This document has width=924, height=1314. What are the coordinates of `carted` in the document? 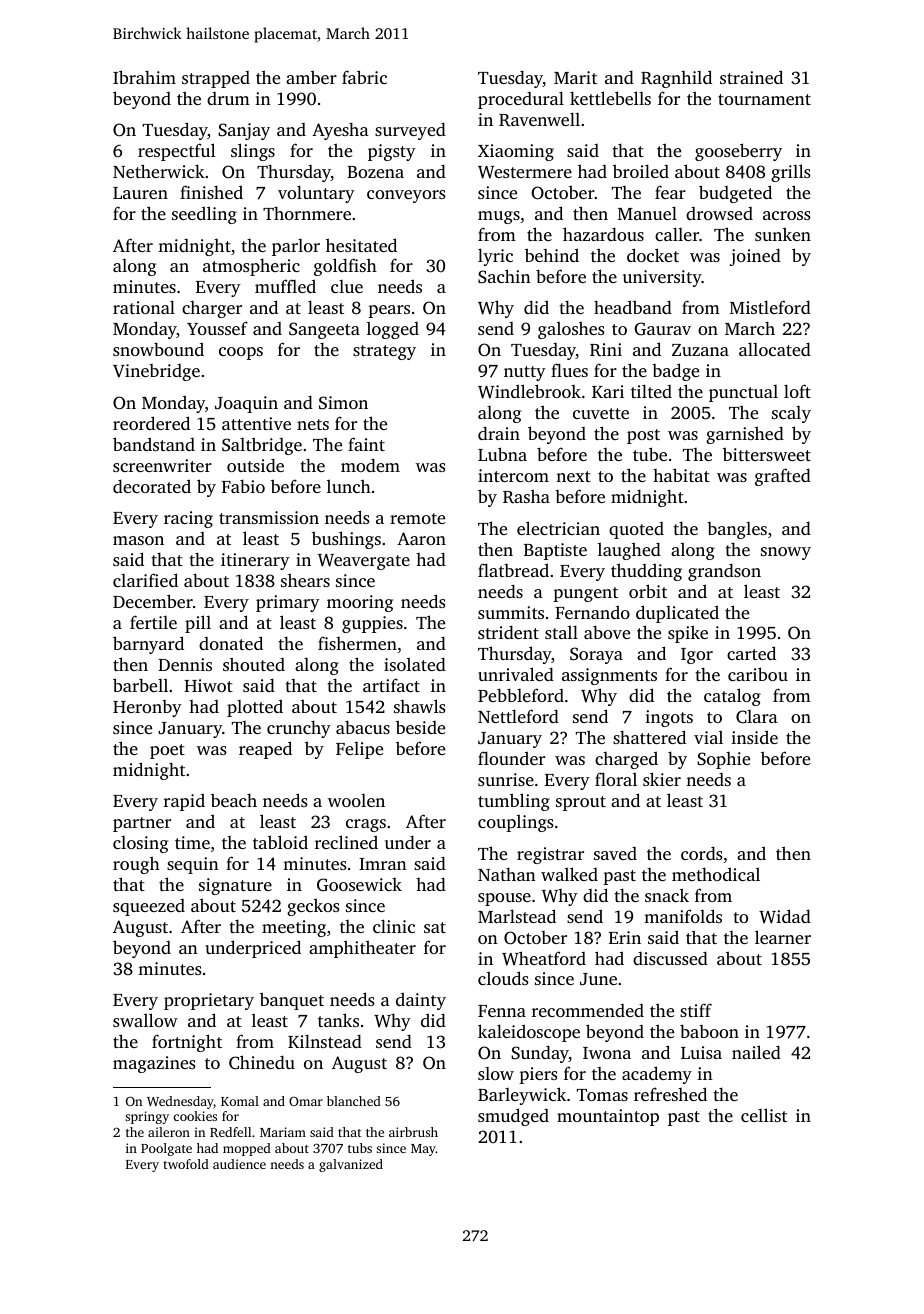 It's located at (751, 653).
